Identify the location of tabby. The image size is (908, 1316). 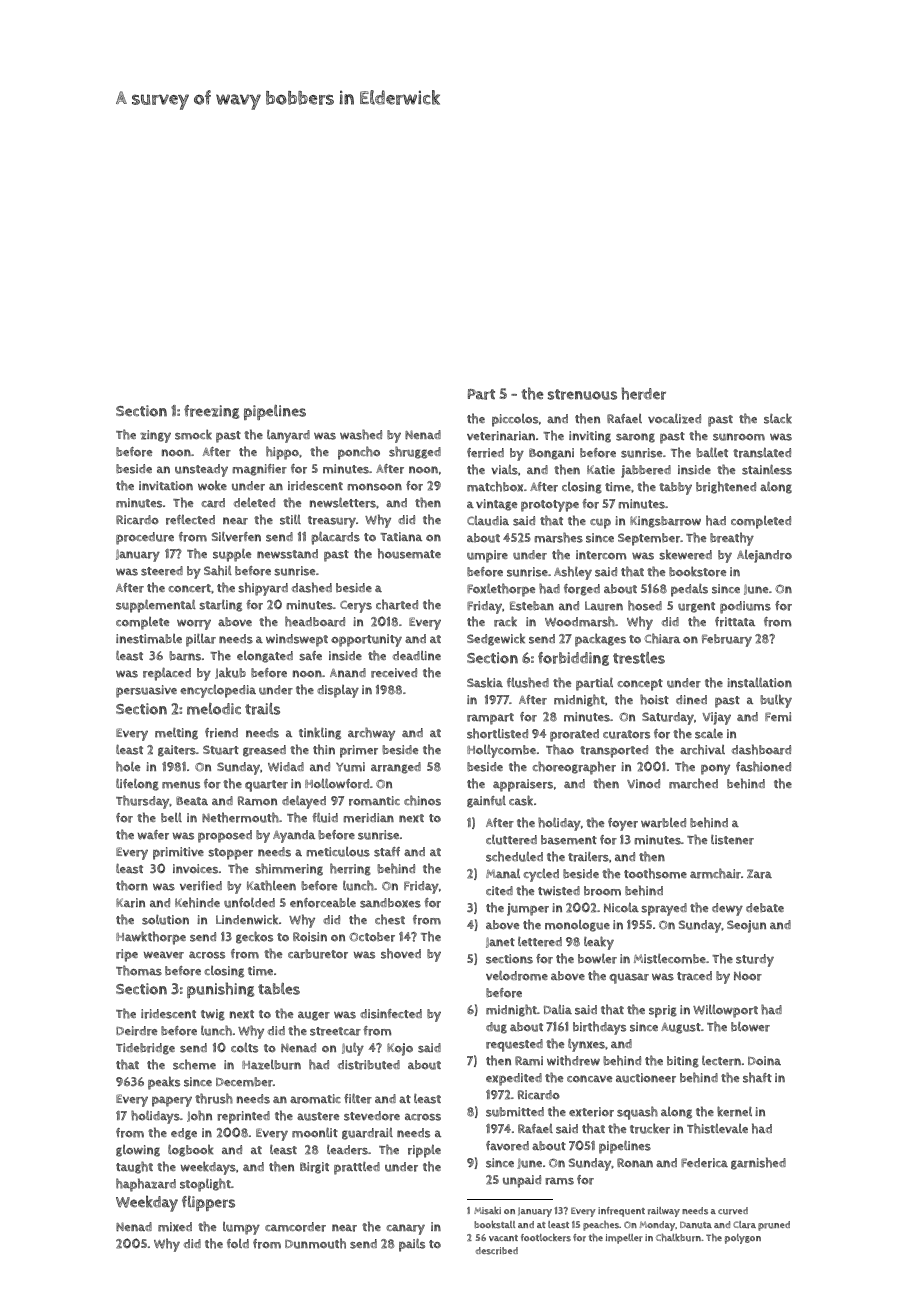
(675, 488).
